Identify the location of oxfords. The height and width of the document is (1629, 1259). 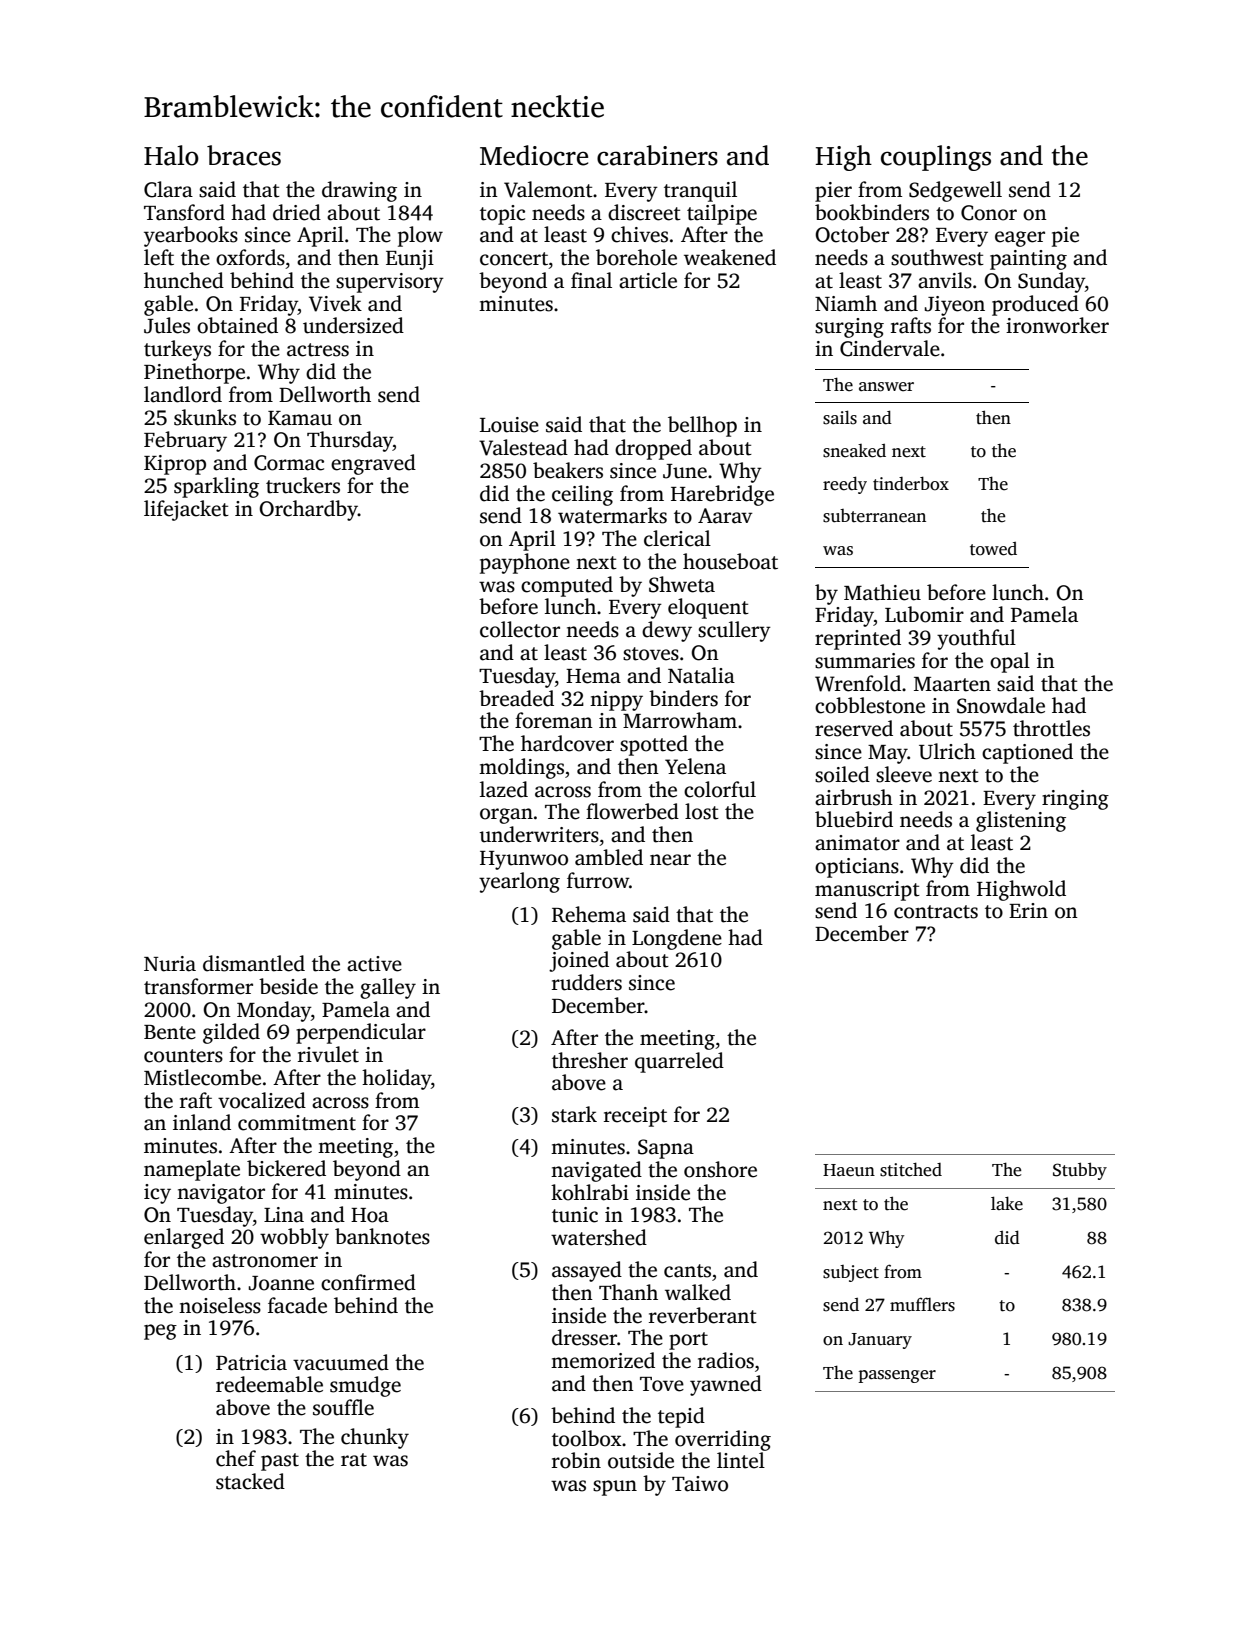
(250, 257).
